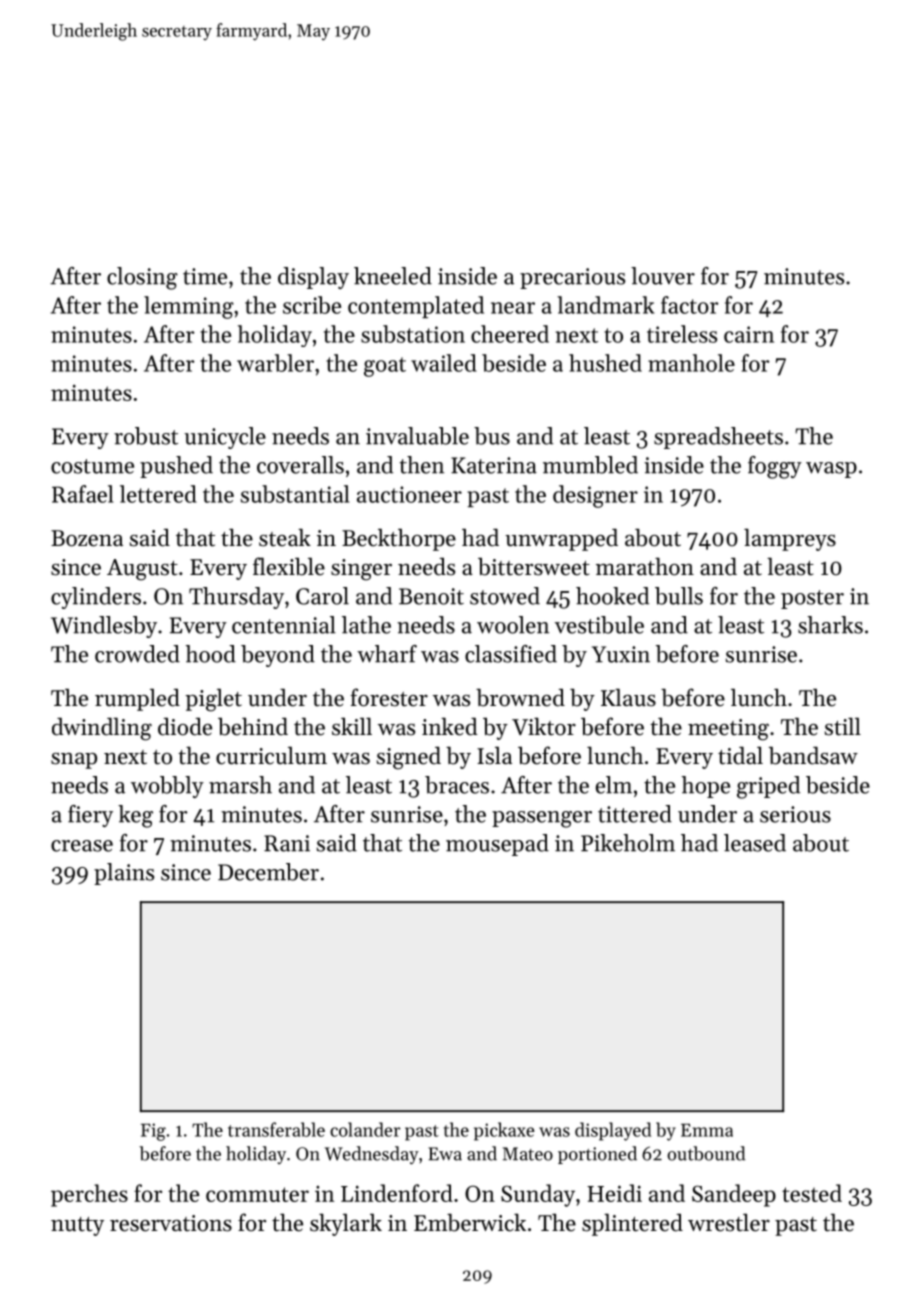  What do you see at coordinates (137, 699) in the page?
I see `rumpled` at bounding box center [137, 699].
